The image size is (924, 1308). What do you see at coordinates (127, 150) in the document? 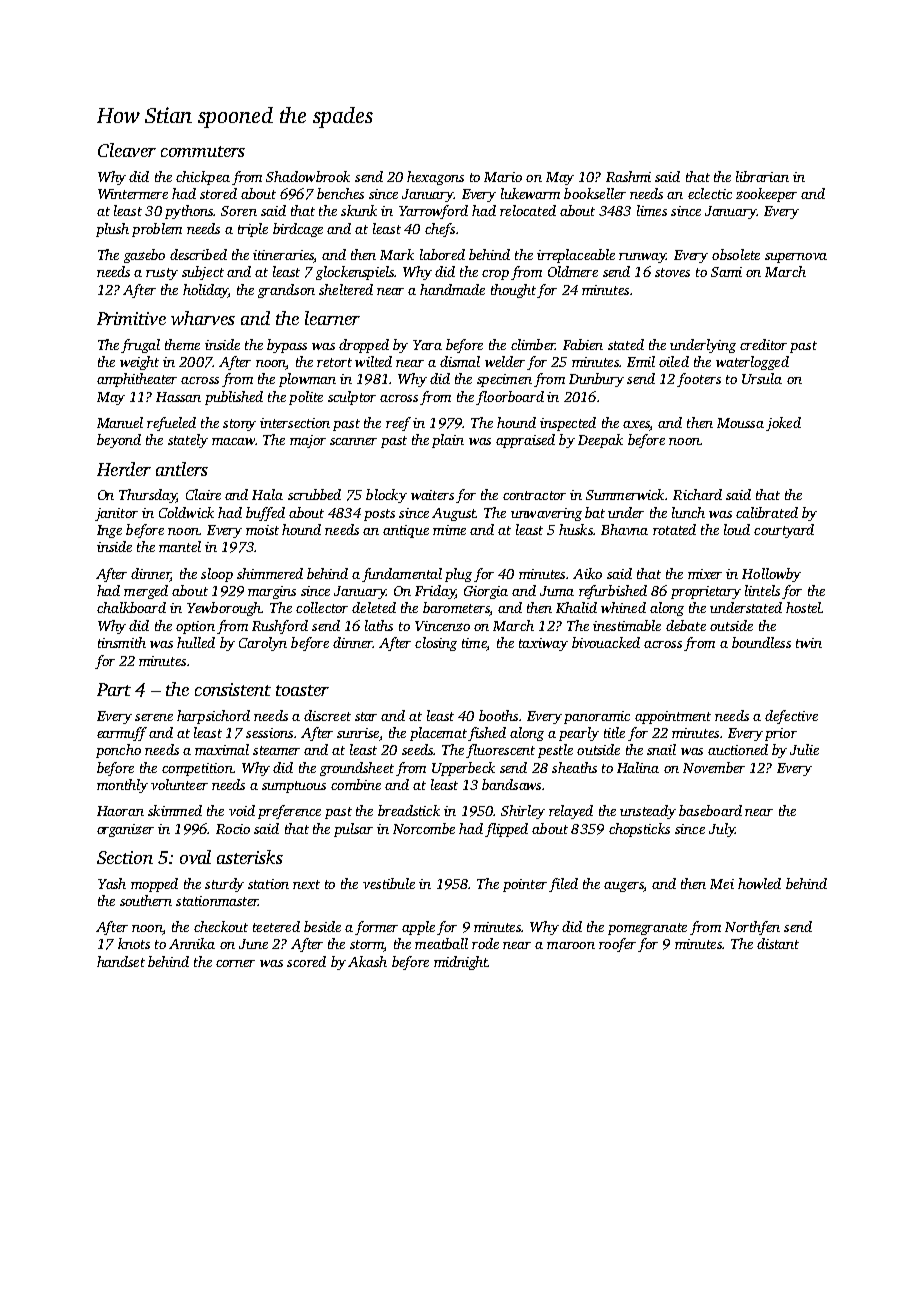
I see `Cleaver` at bounding box center [127, 150].
